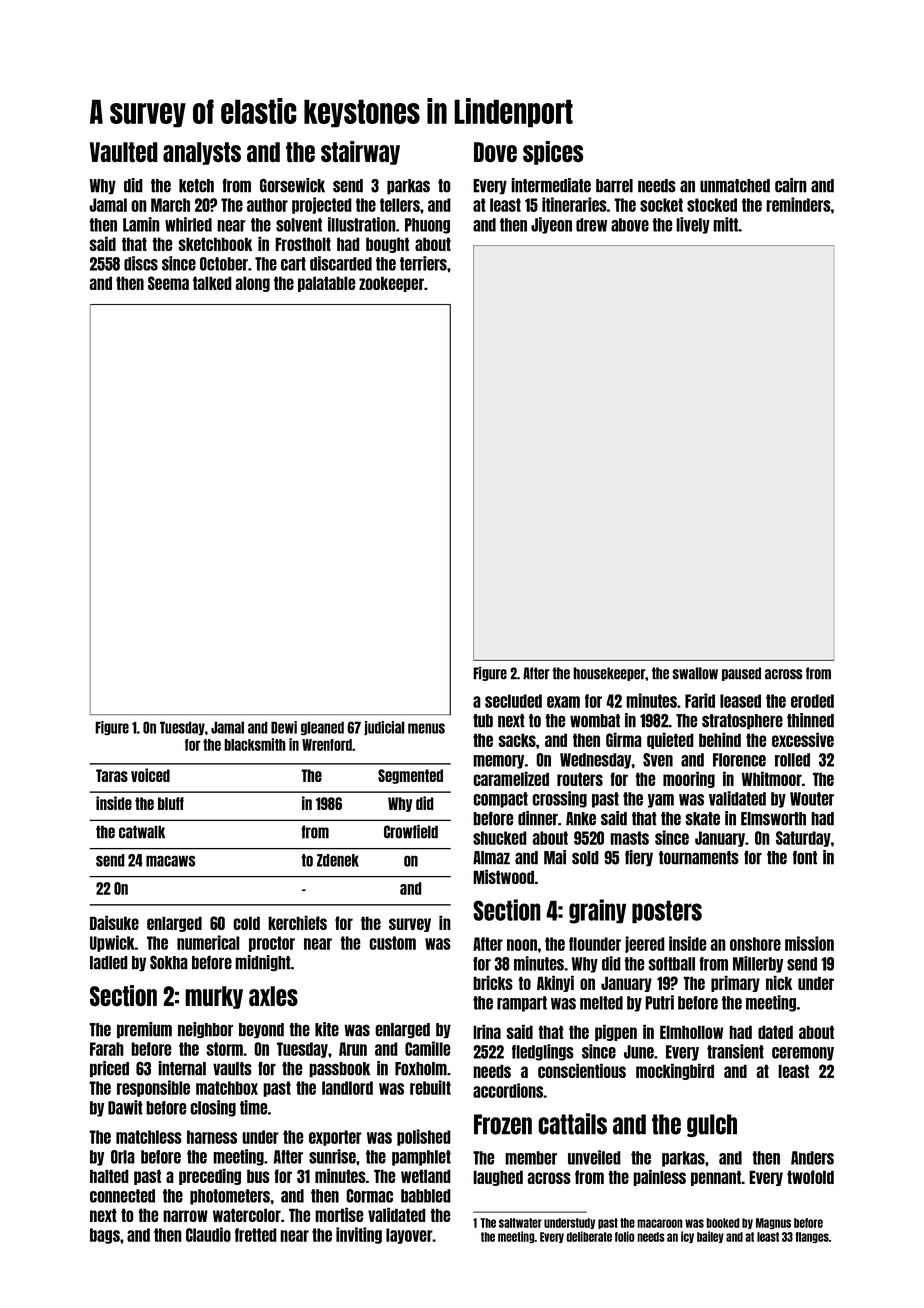 The image size is (924, 1308). I want to click on zookeeper, so click(391, 284).
